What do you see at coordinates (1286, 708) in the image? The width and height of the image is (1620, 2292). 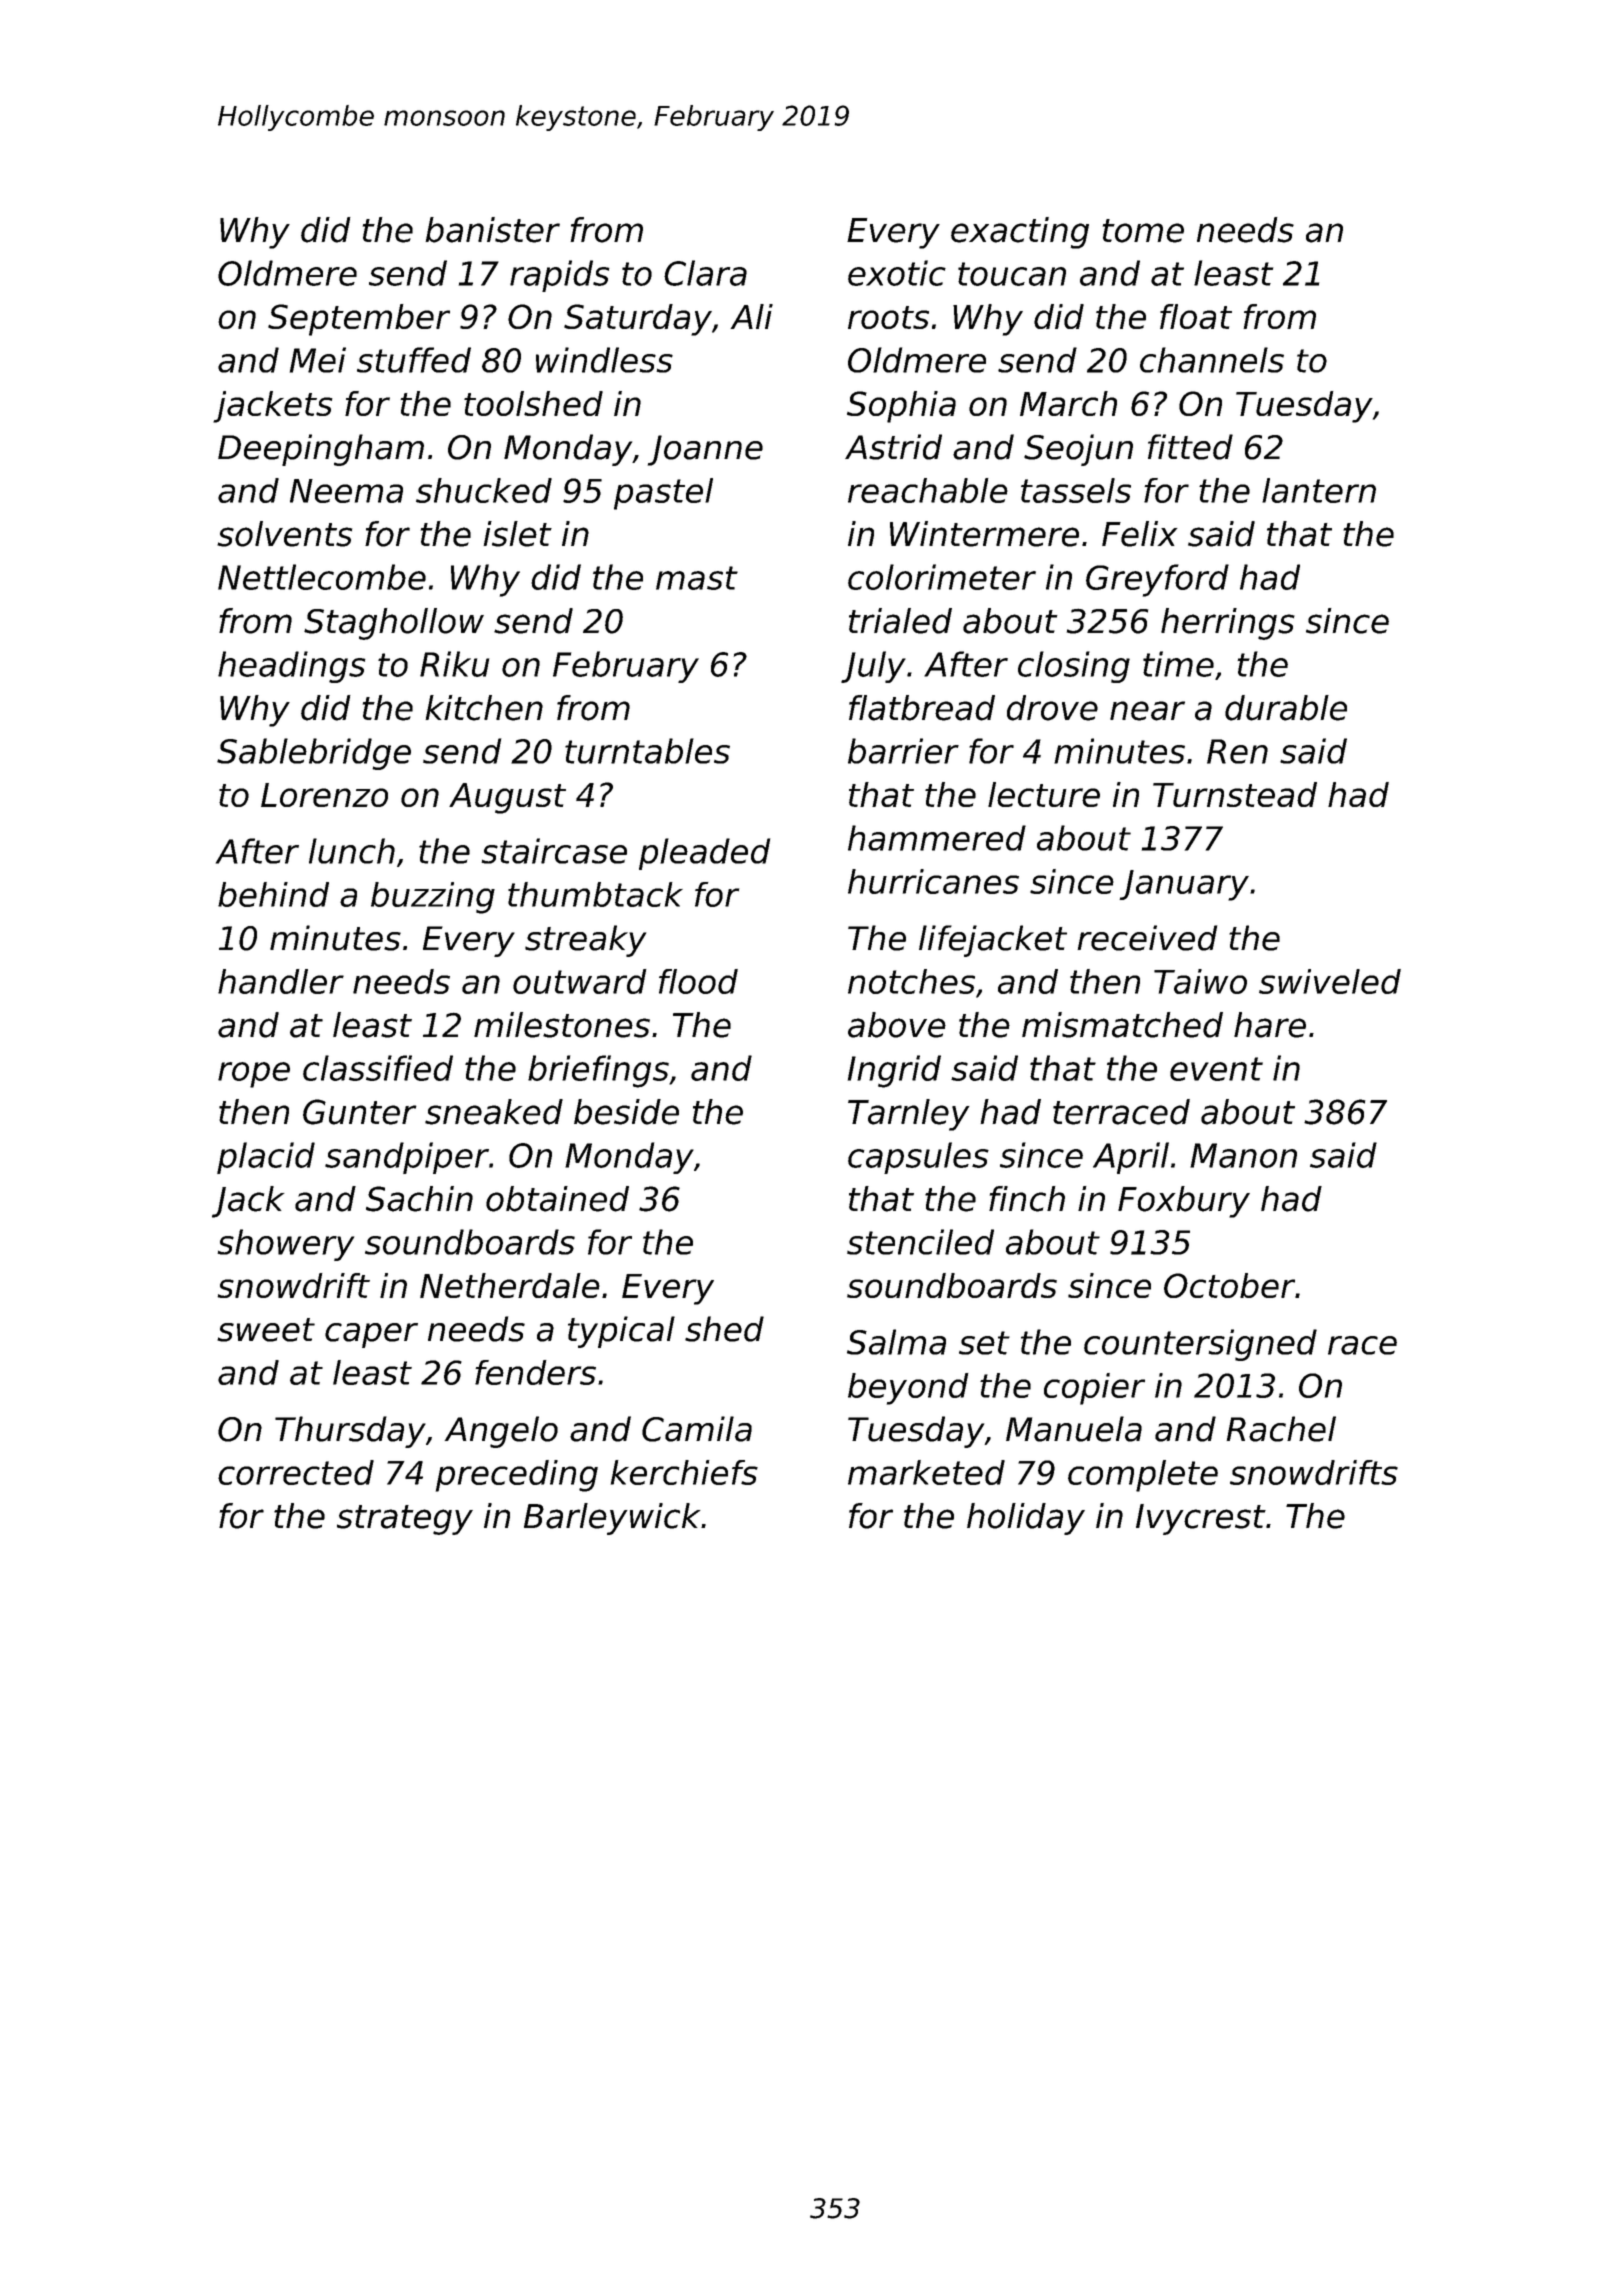 I see `durable` at bounding box center [1286, 708].
